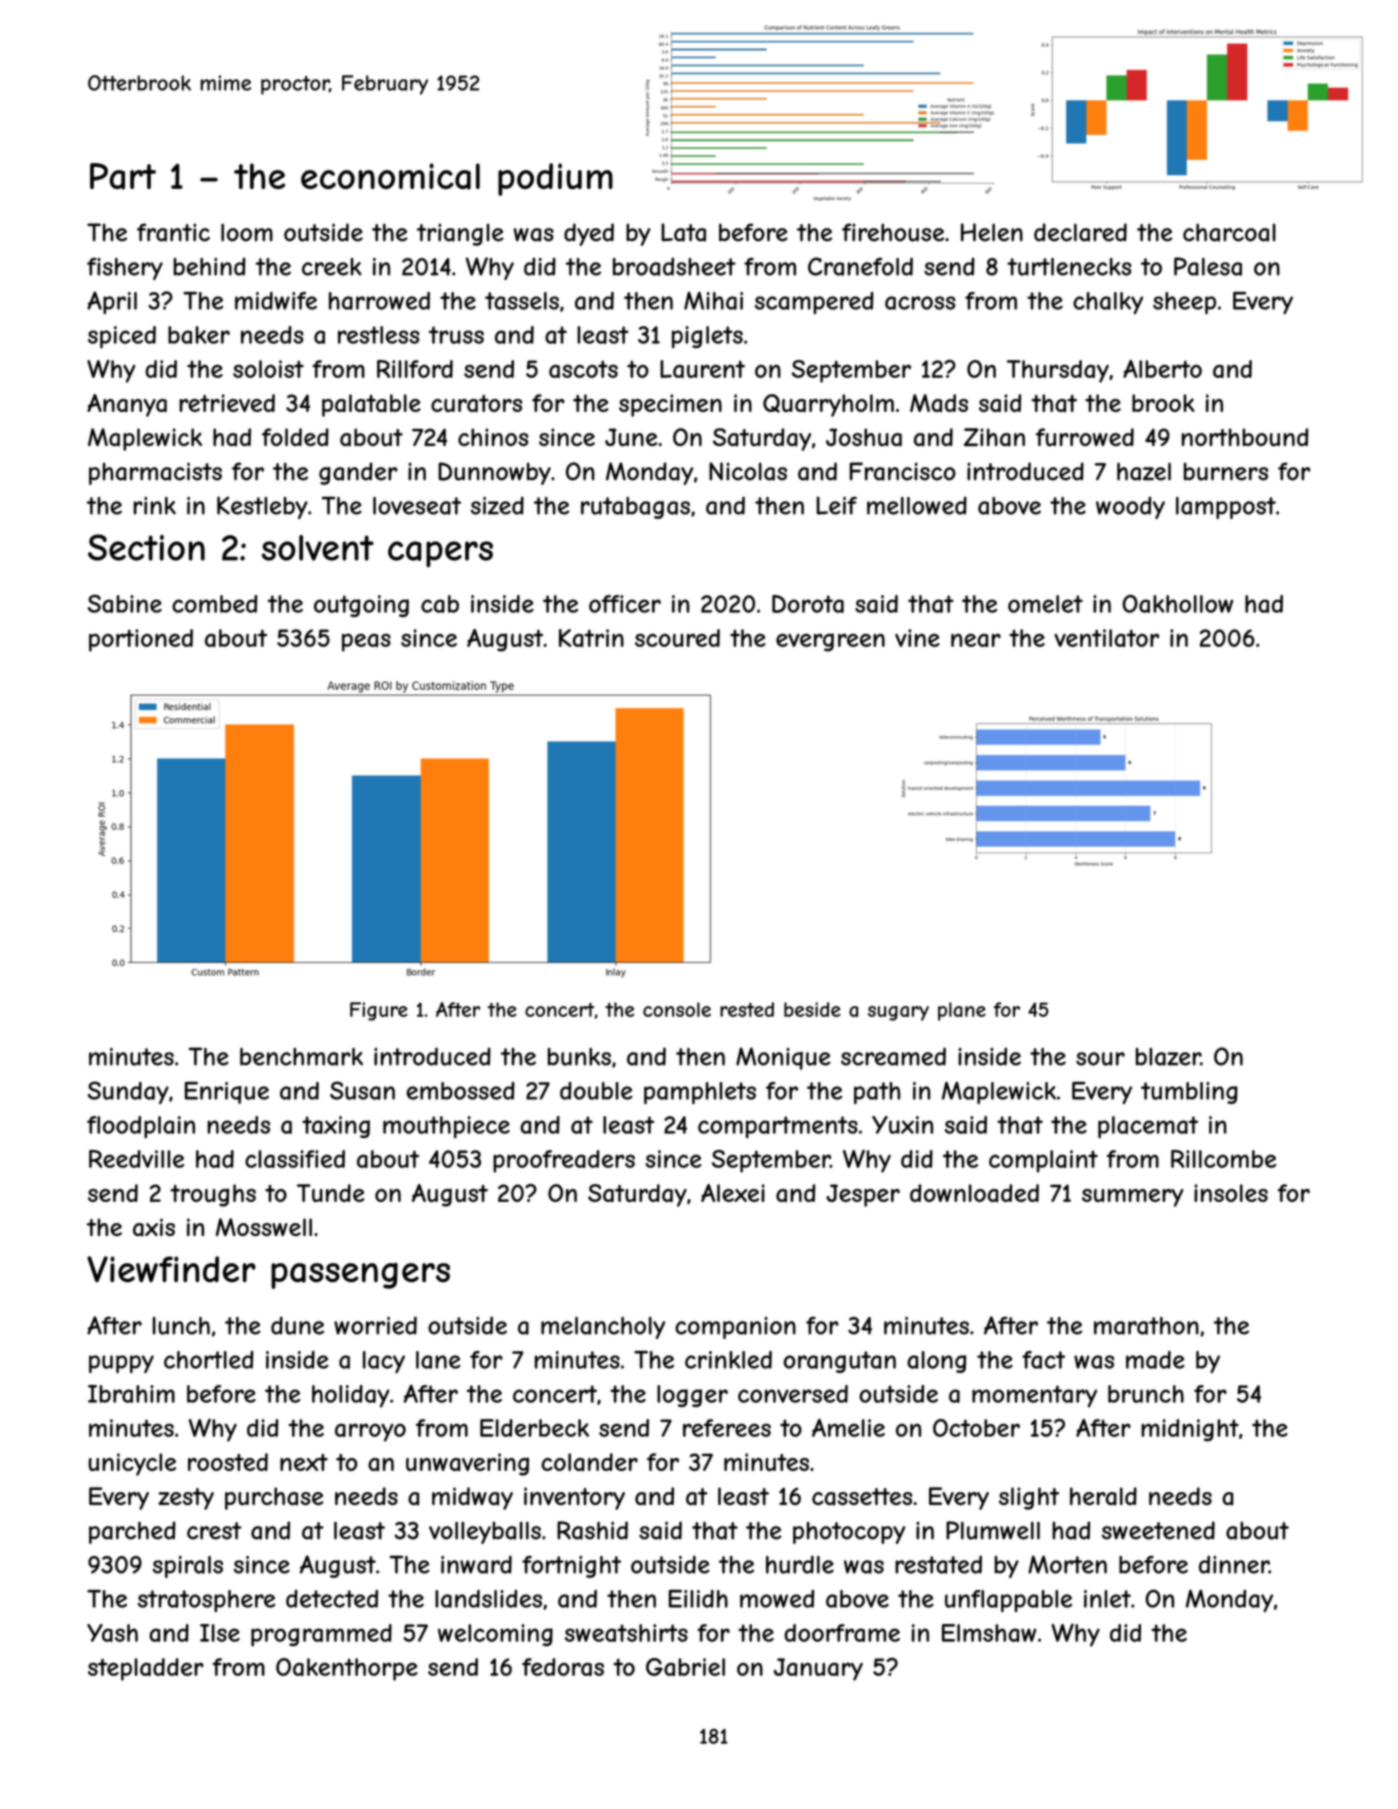  What do you see at coordinates (842, 1633) in the image?
I see `doorframe` at bounding box center [842, 1633].
